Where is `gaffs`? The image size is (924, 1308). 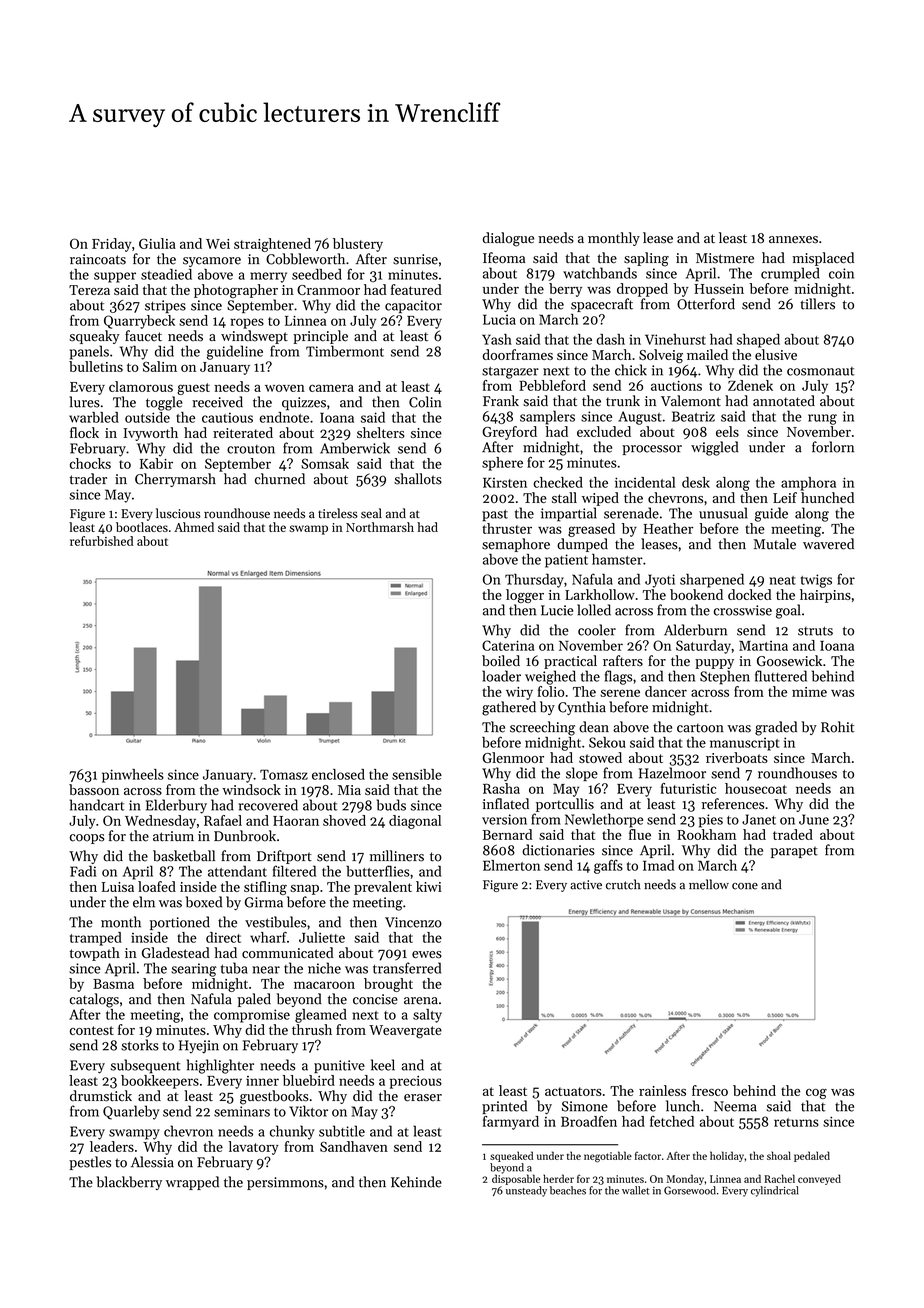 gaffs is located at coordinates (608, 866).
